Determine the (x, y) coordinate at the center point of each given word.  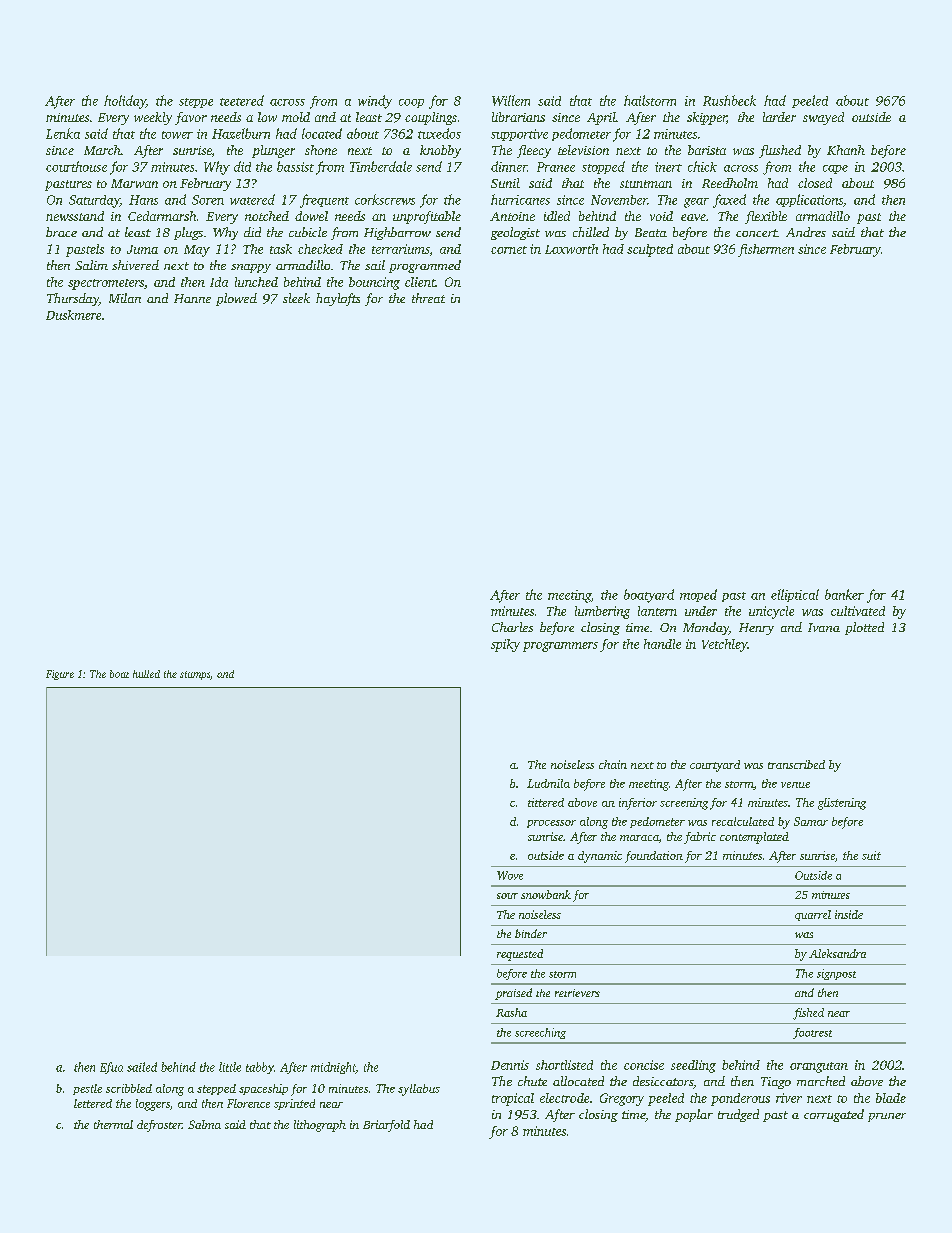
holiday (125, 102)
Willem (511, 100)
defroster (159, 1126)
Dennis (510, 1065)
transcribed (796, 764)
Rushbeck (729, 100)
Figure (60, 675)
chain (613, 764)
